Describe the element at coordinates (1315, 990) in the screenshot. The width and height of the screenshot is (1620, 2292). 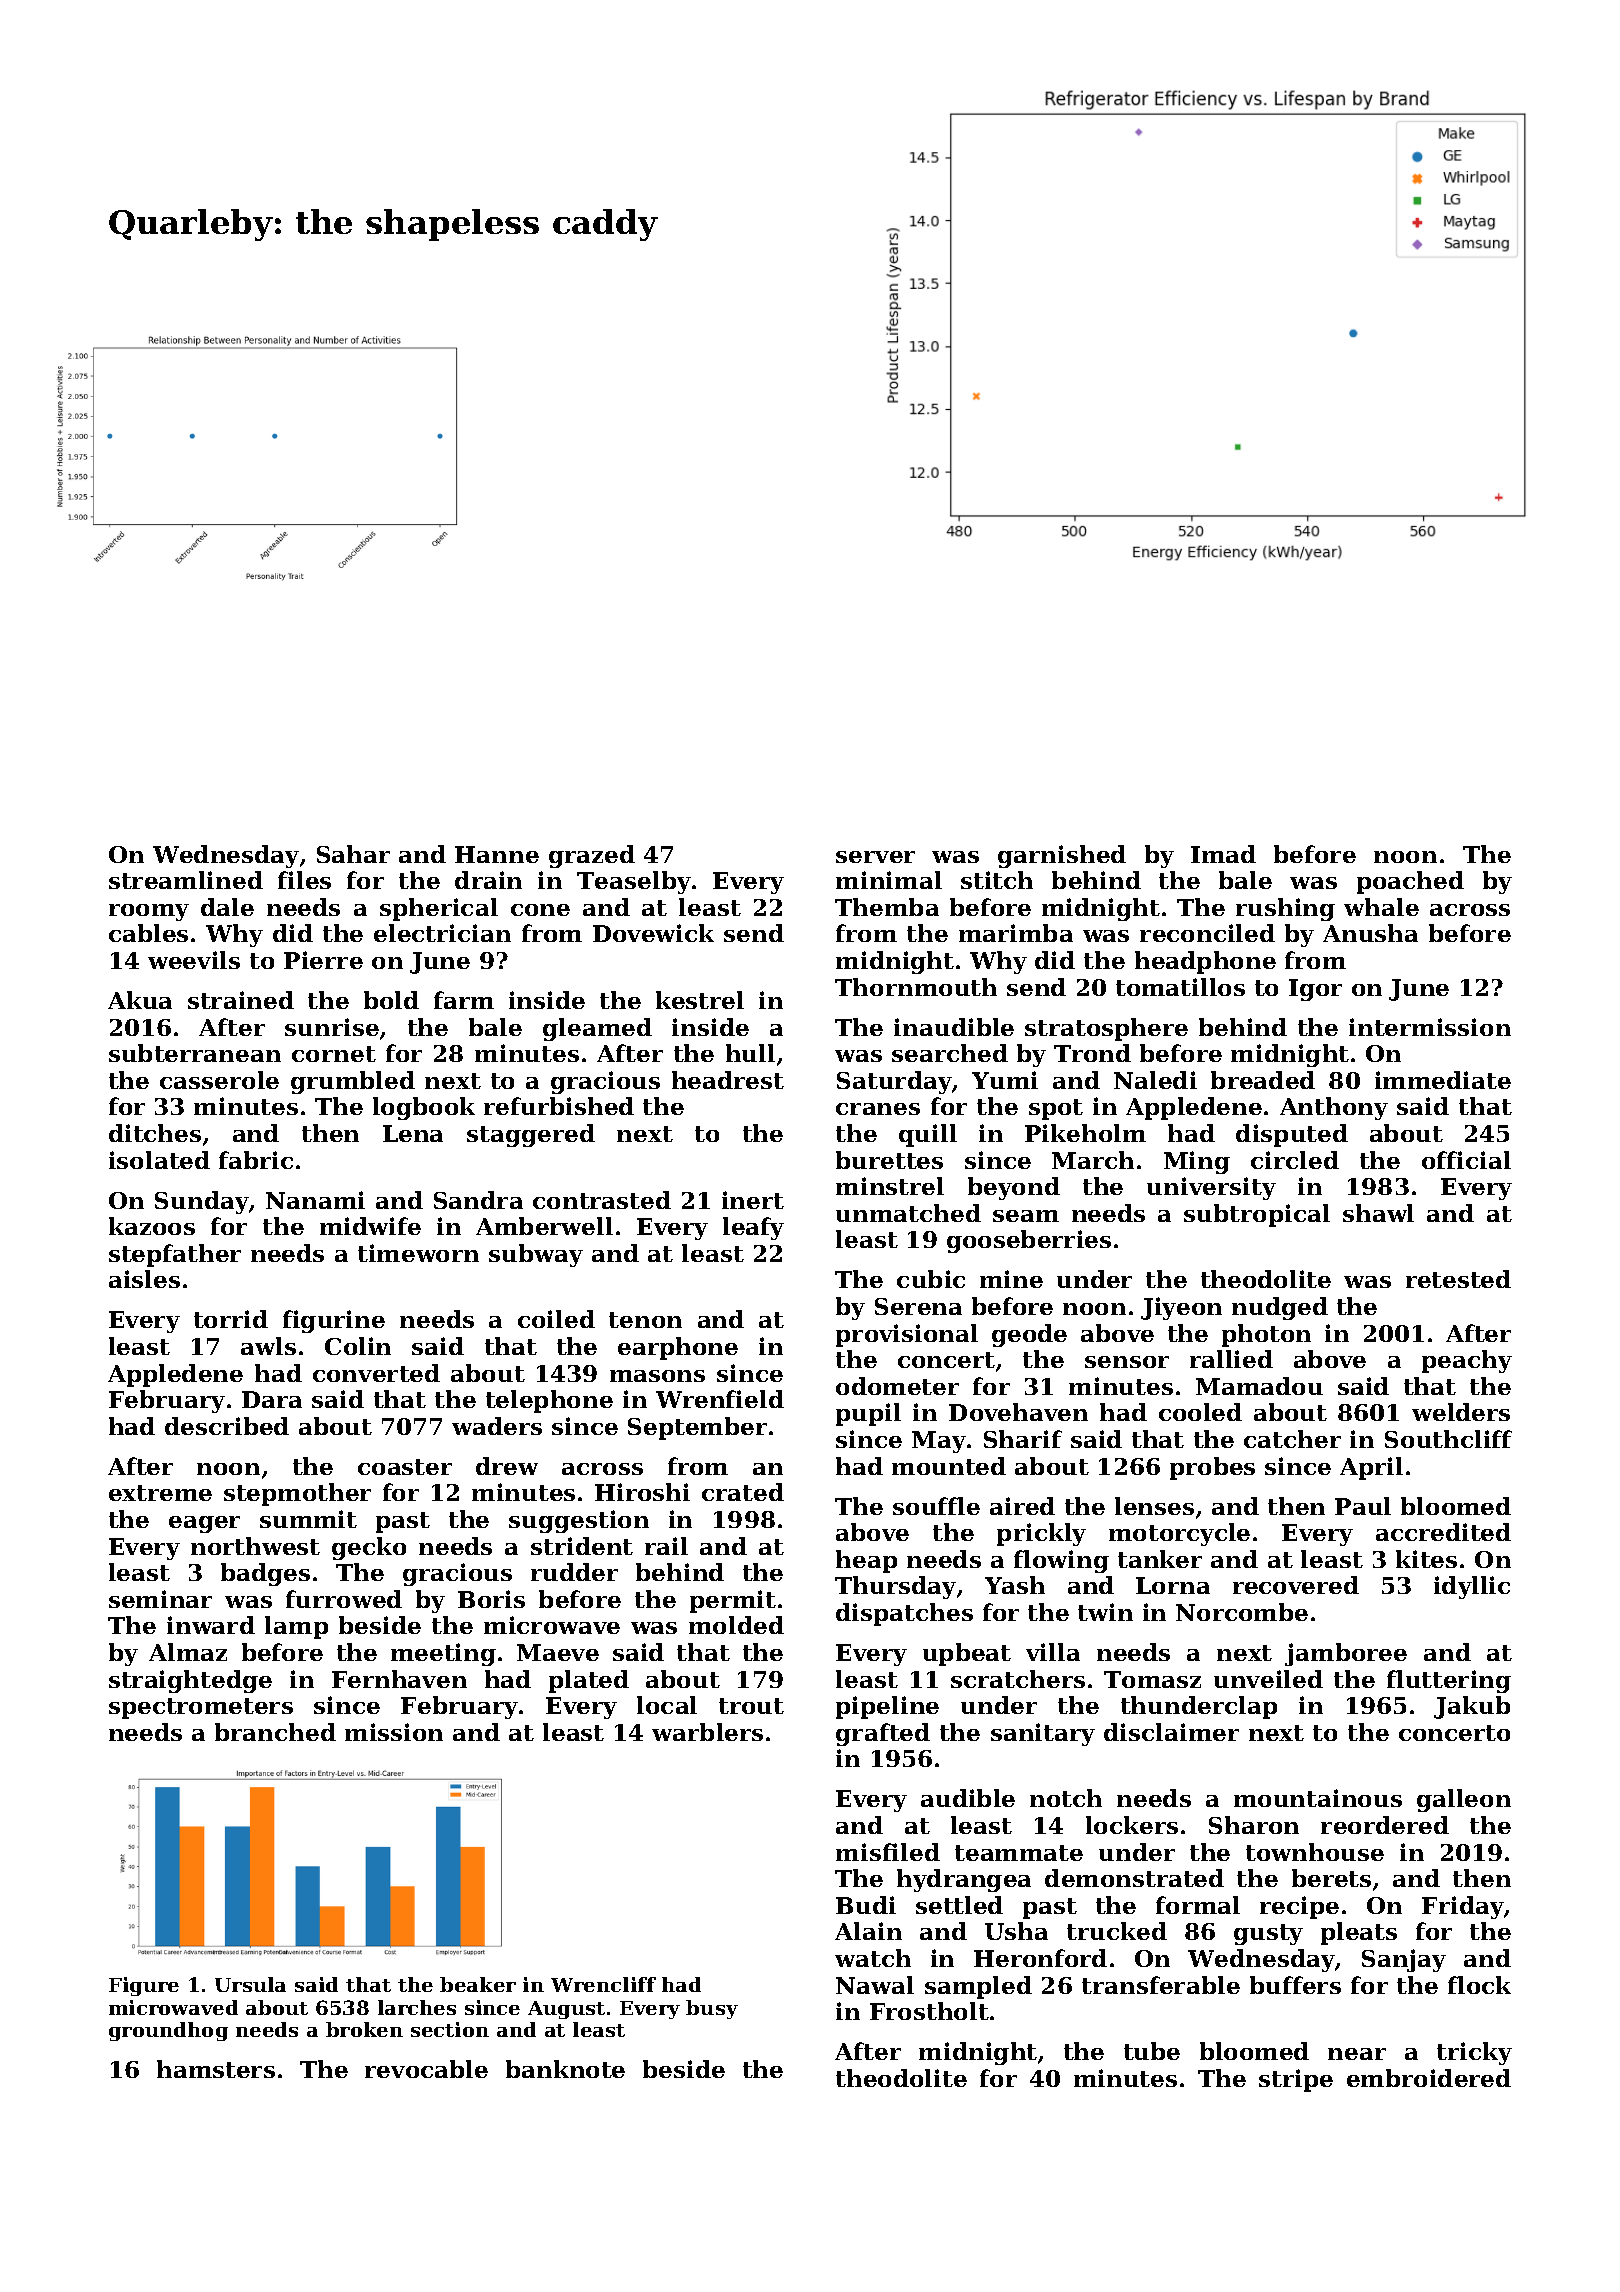
I see `Igor` at that location.
